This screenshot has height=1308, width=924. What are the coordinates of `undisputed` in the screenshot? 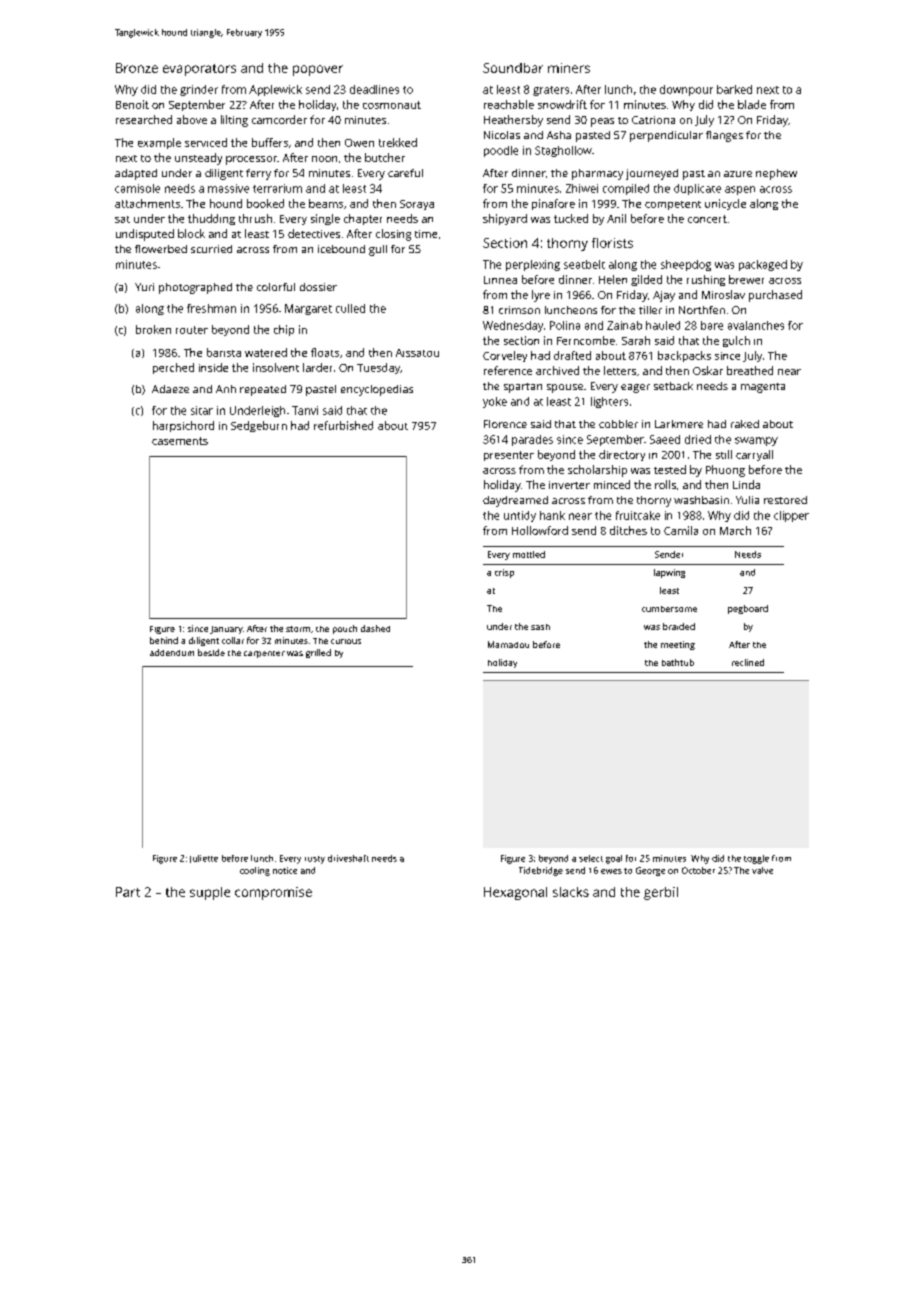 It's located at (145, 235).
